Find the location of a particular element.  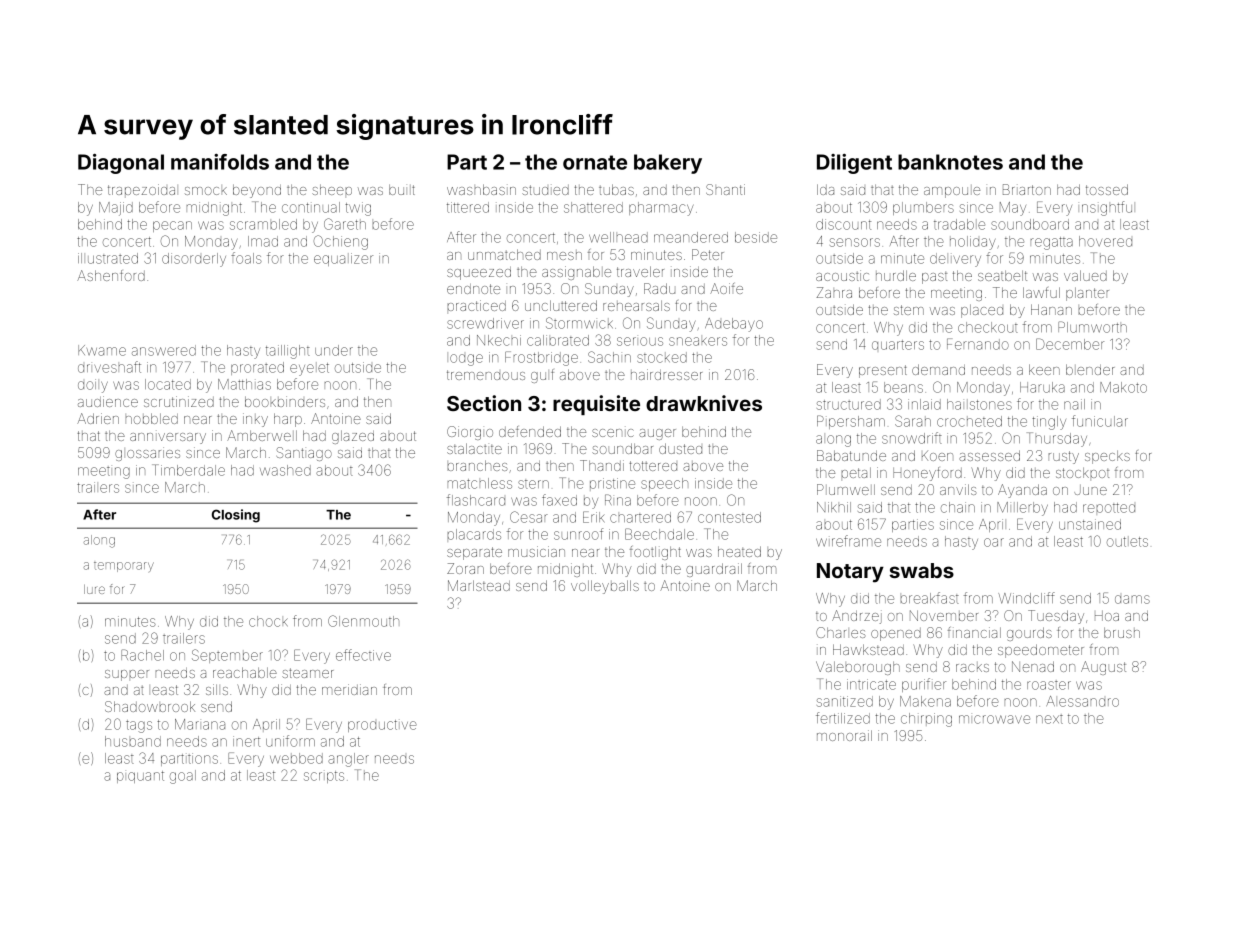

tradable is located at coordinates (959, 224).
